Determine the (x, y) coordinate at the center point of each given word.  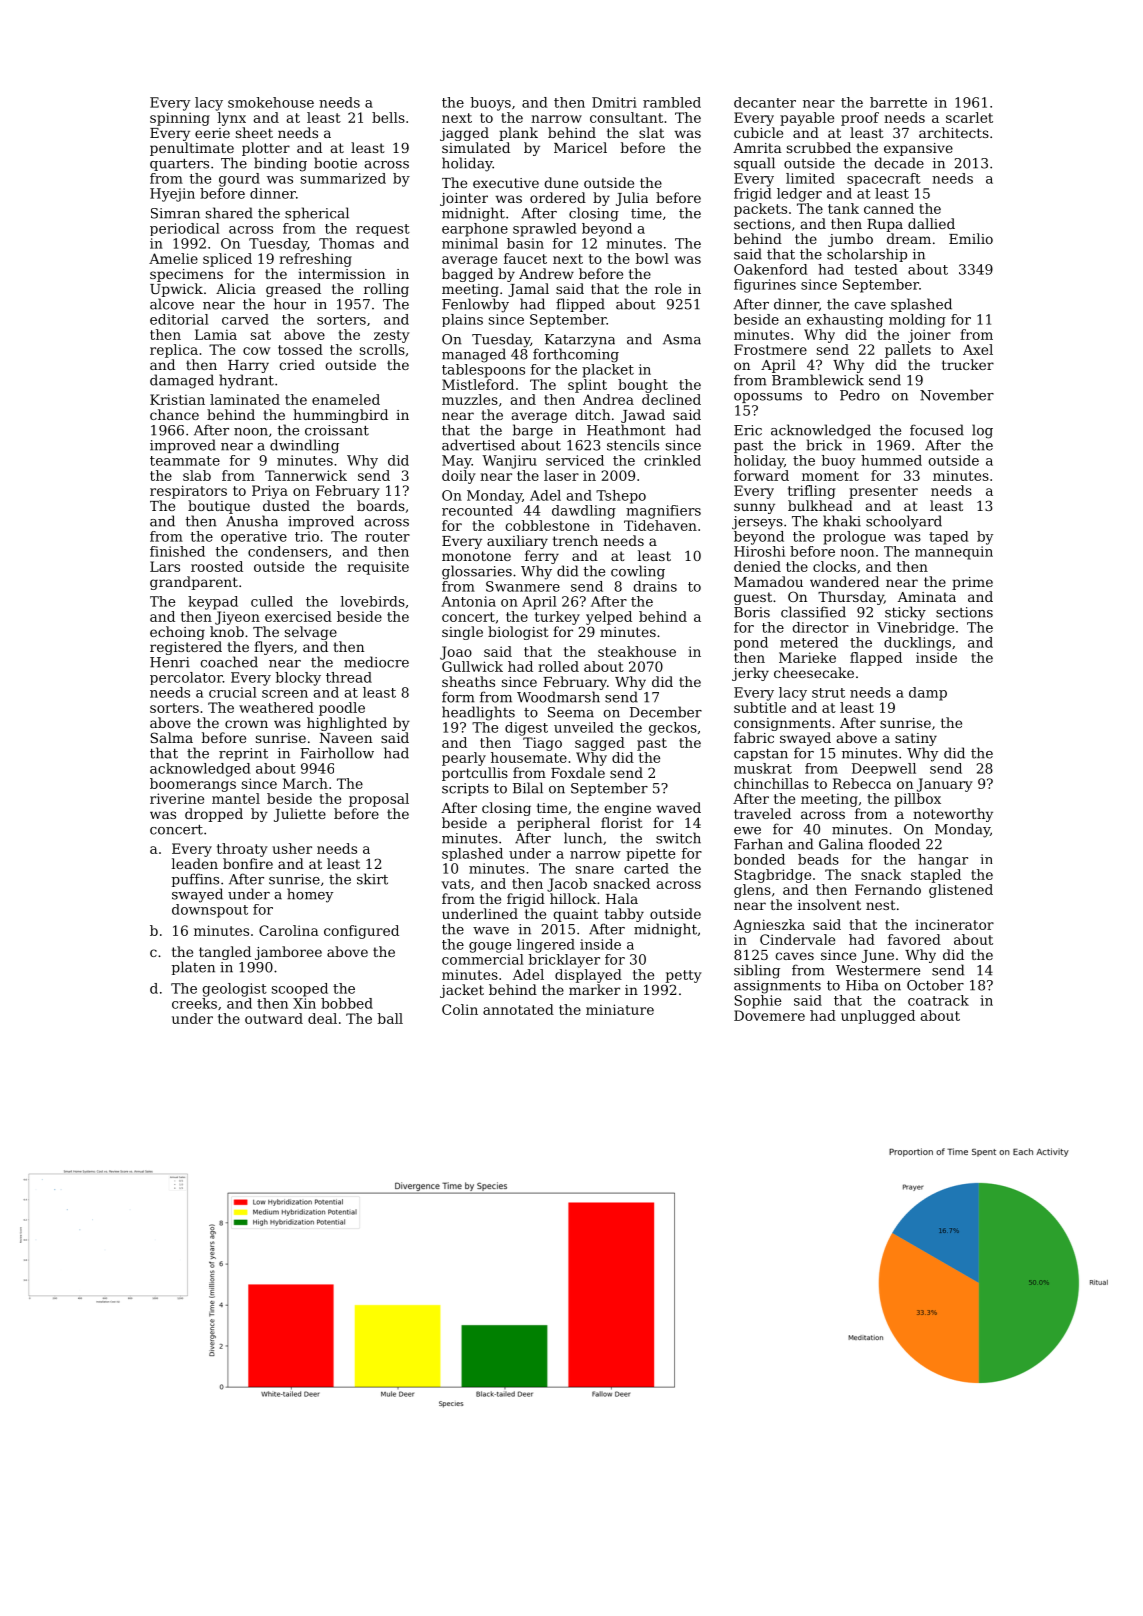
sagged (600, 744)
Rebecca (862, 783)
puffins (195, 880)
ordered (558, 197)
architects (954, 132)
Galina (841, 844)
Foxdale (578, 772)
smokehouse (271, 102)
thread (349, 677)
